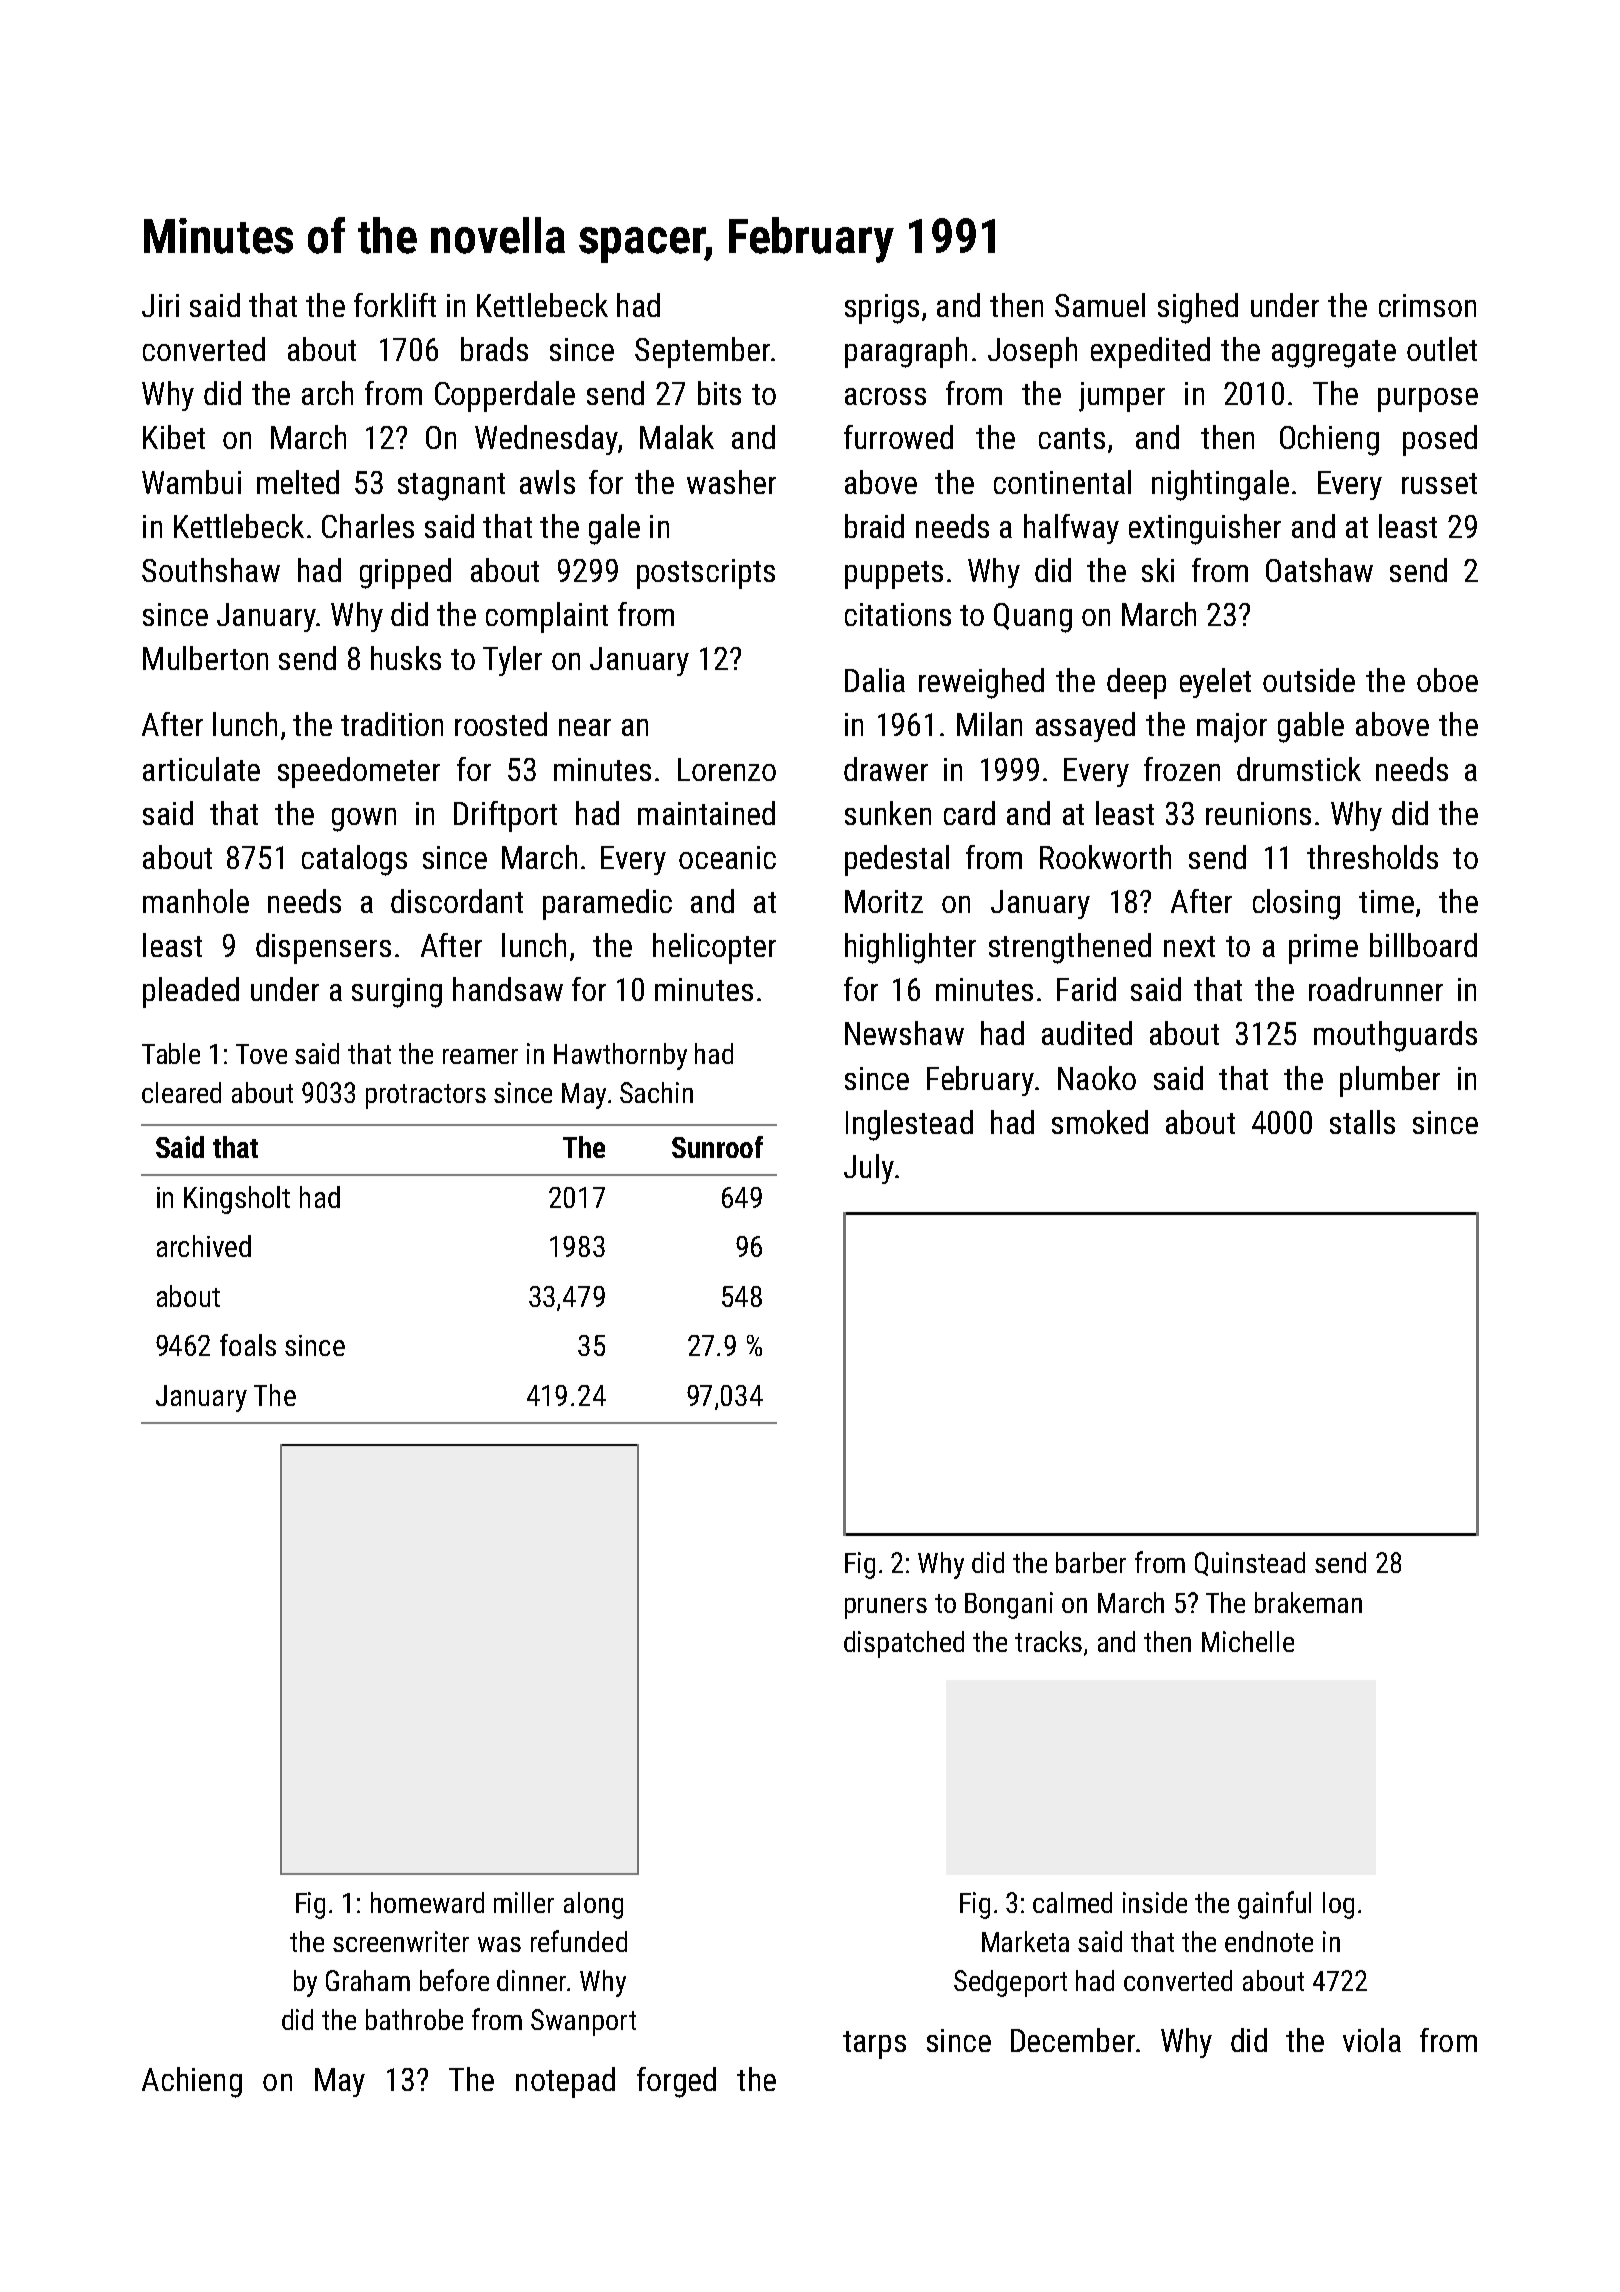 This page has height=2292, width=1620. Describe the element at coordinates (1205, 529) in the page. I see `extinguisher` at that location.
